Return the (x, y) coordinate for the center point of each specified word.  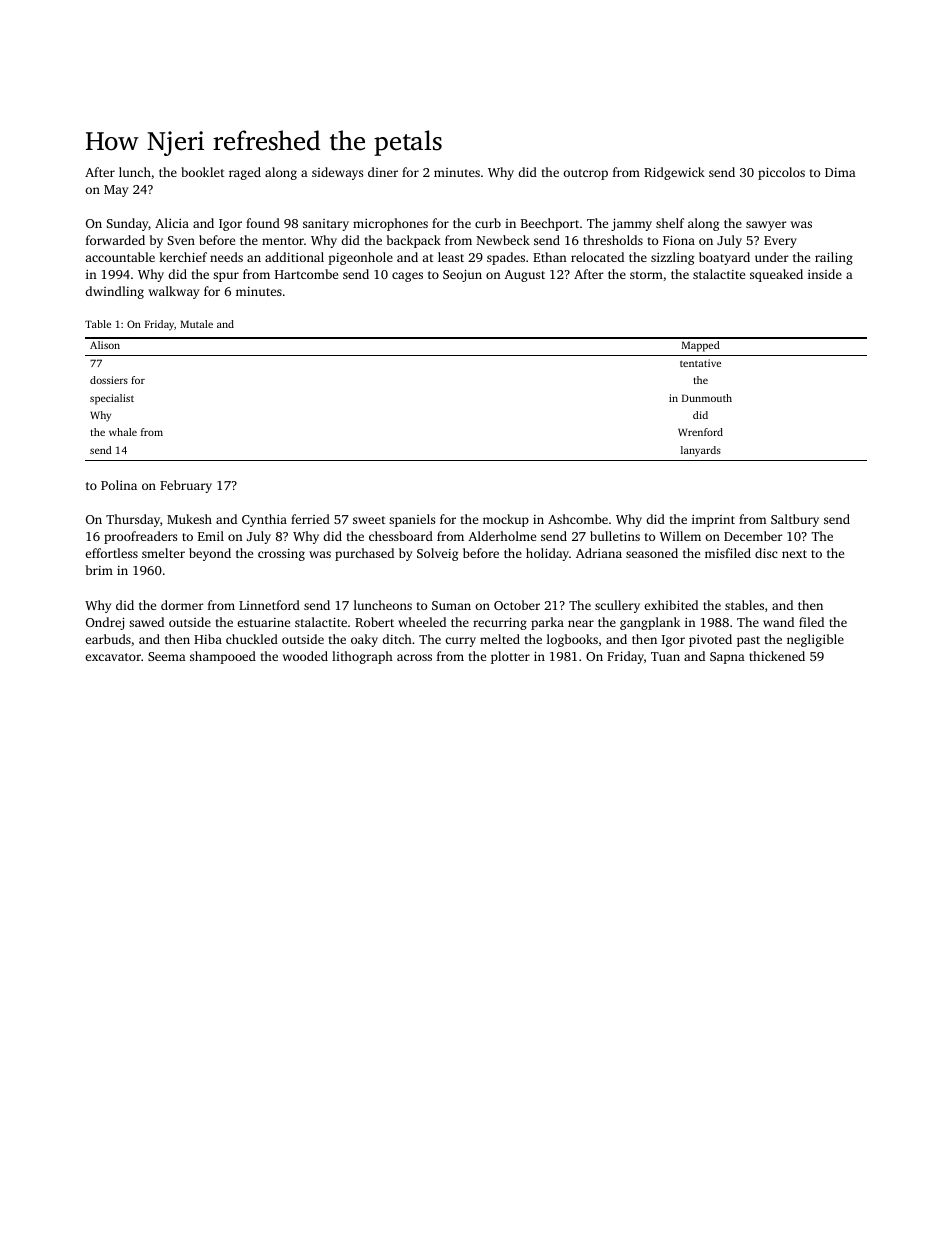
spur (226, 277)
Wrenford (700, 432)
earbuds (108, 639)
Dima (840, 172)
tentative (700, 363)
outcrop (585, 174)
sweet (369, 520)
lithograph (362, 657)
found (263, 223)
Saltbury (795, 520)
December (753, 536)
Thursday (133, 520)
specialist (112, 399)
